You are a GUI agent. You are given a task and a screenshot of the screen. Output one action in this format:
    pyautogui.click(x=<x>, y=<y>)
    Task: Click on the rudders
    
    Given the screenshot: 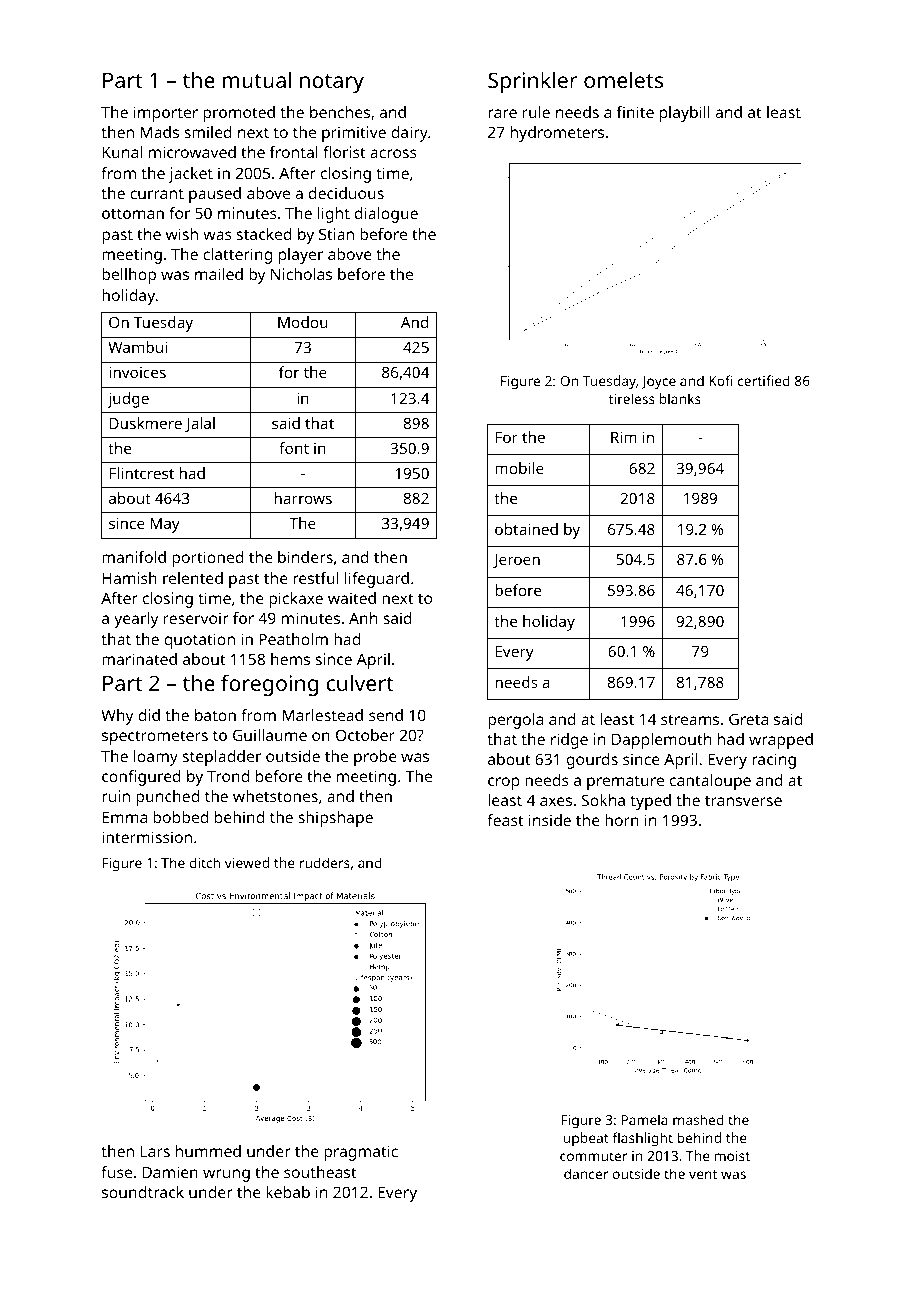 What is the action you would take?
    pyautogui.click(x=325, y=862)
